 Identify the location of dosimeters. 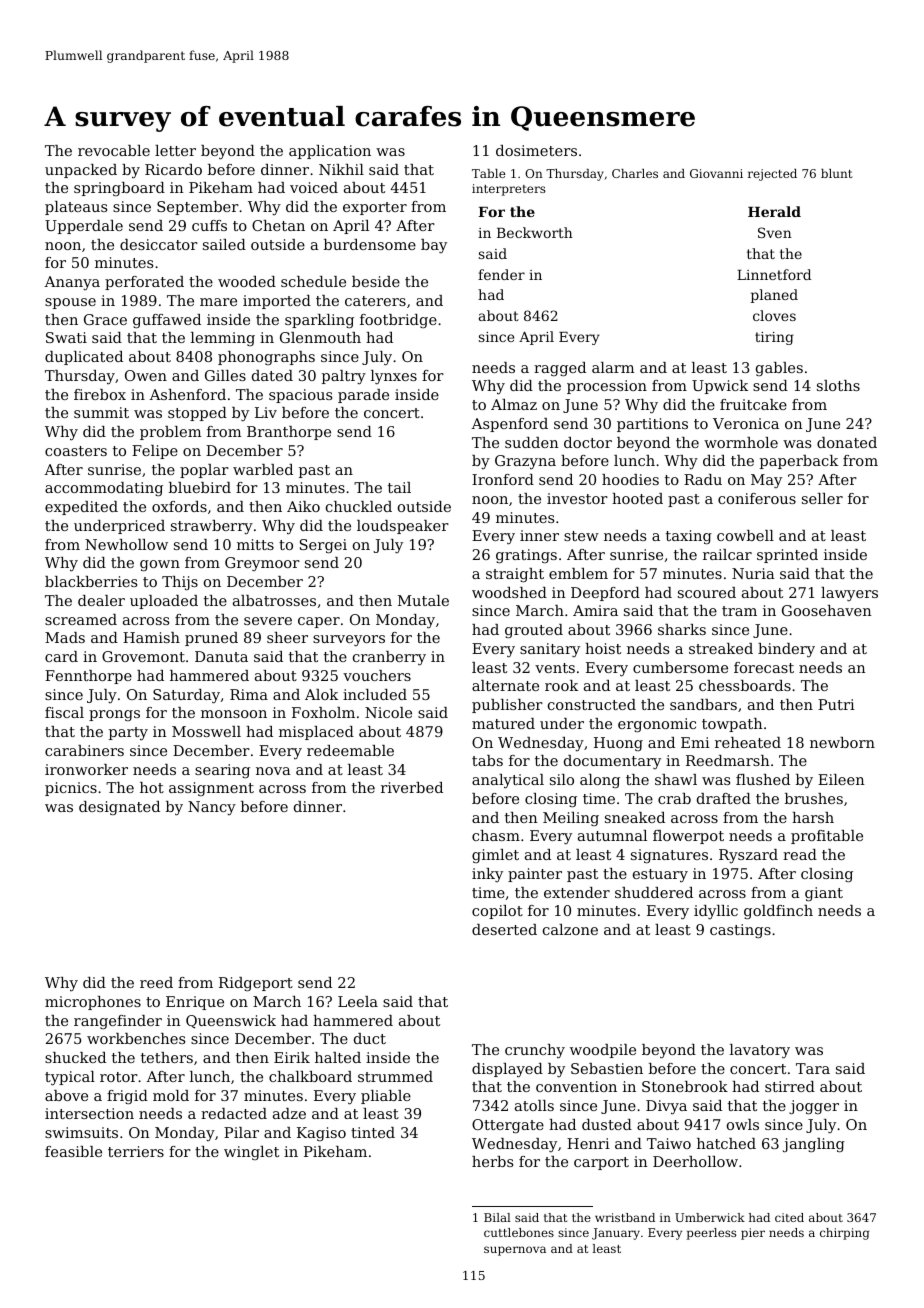
(536, 150).
